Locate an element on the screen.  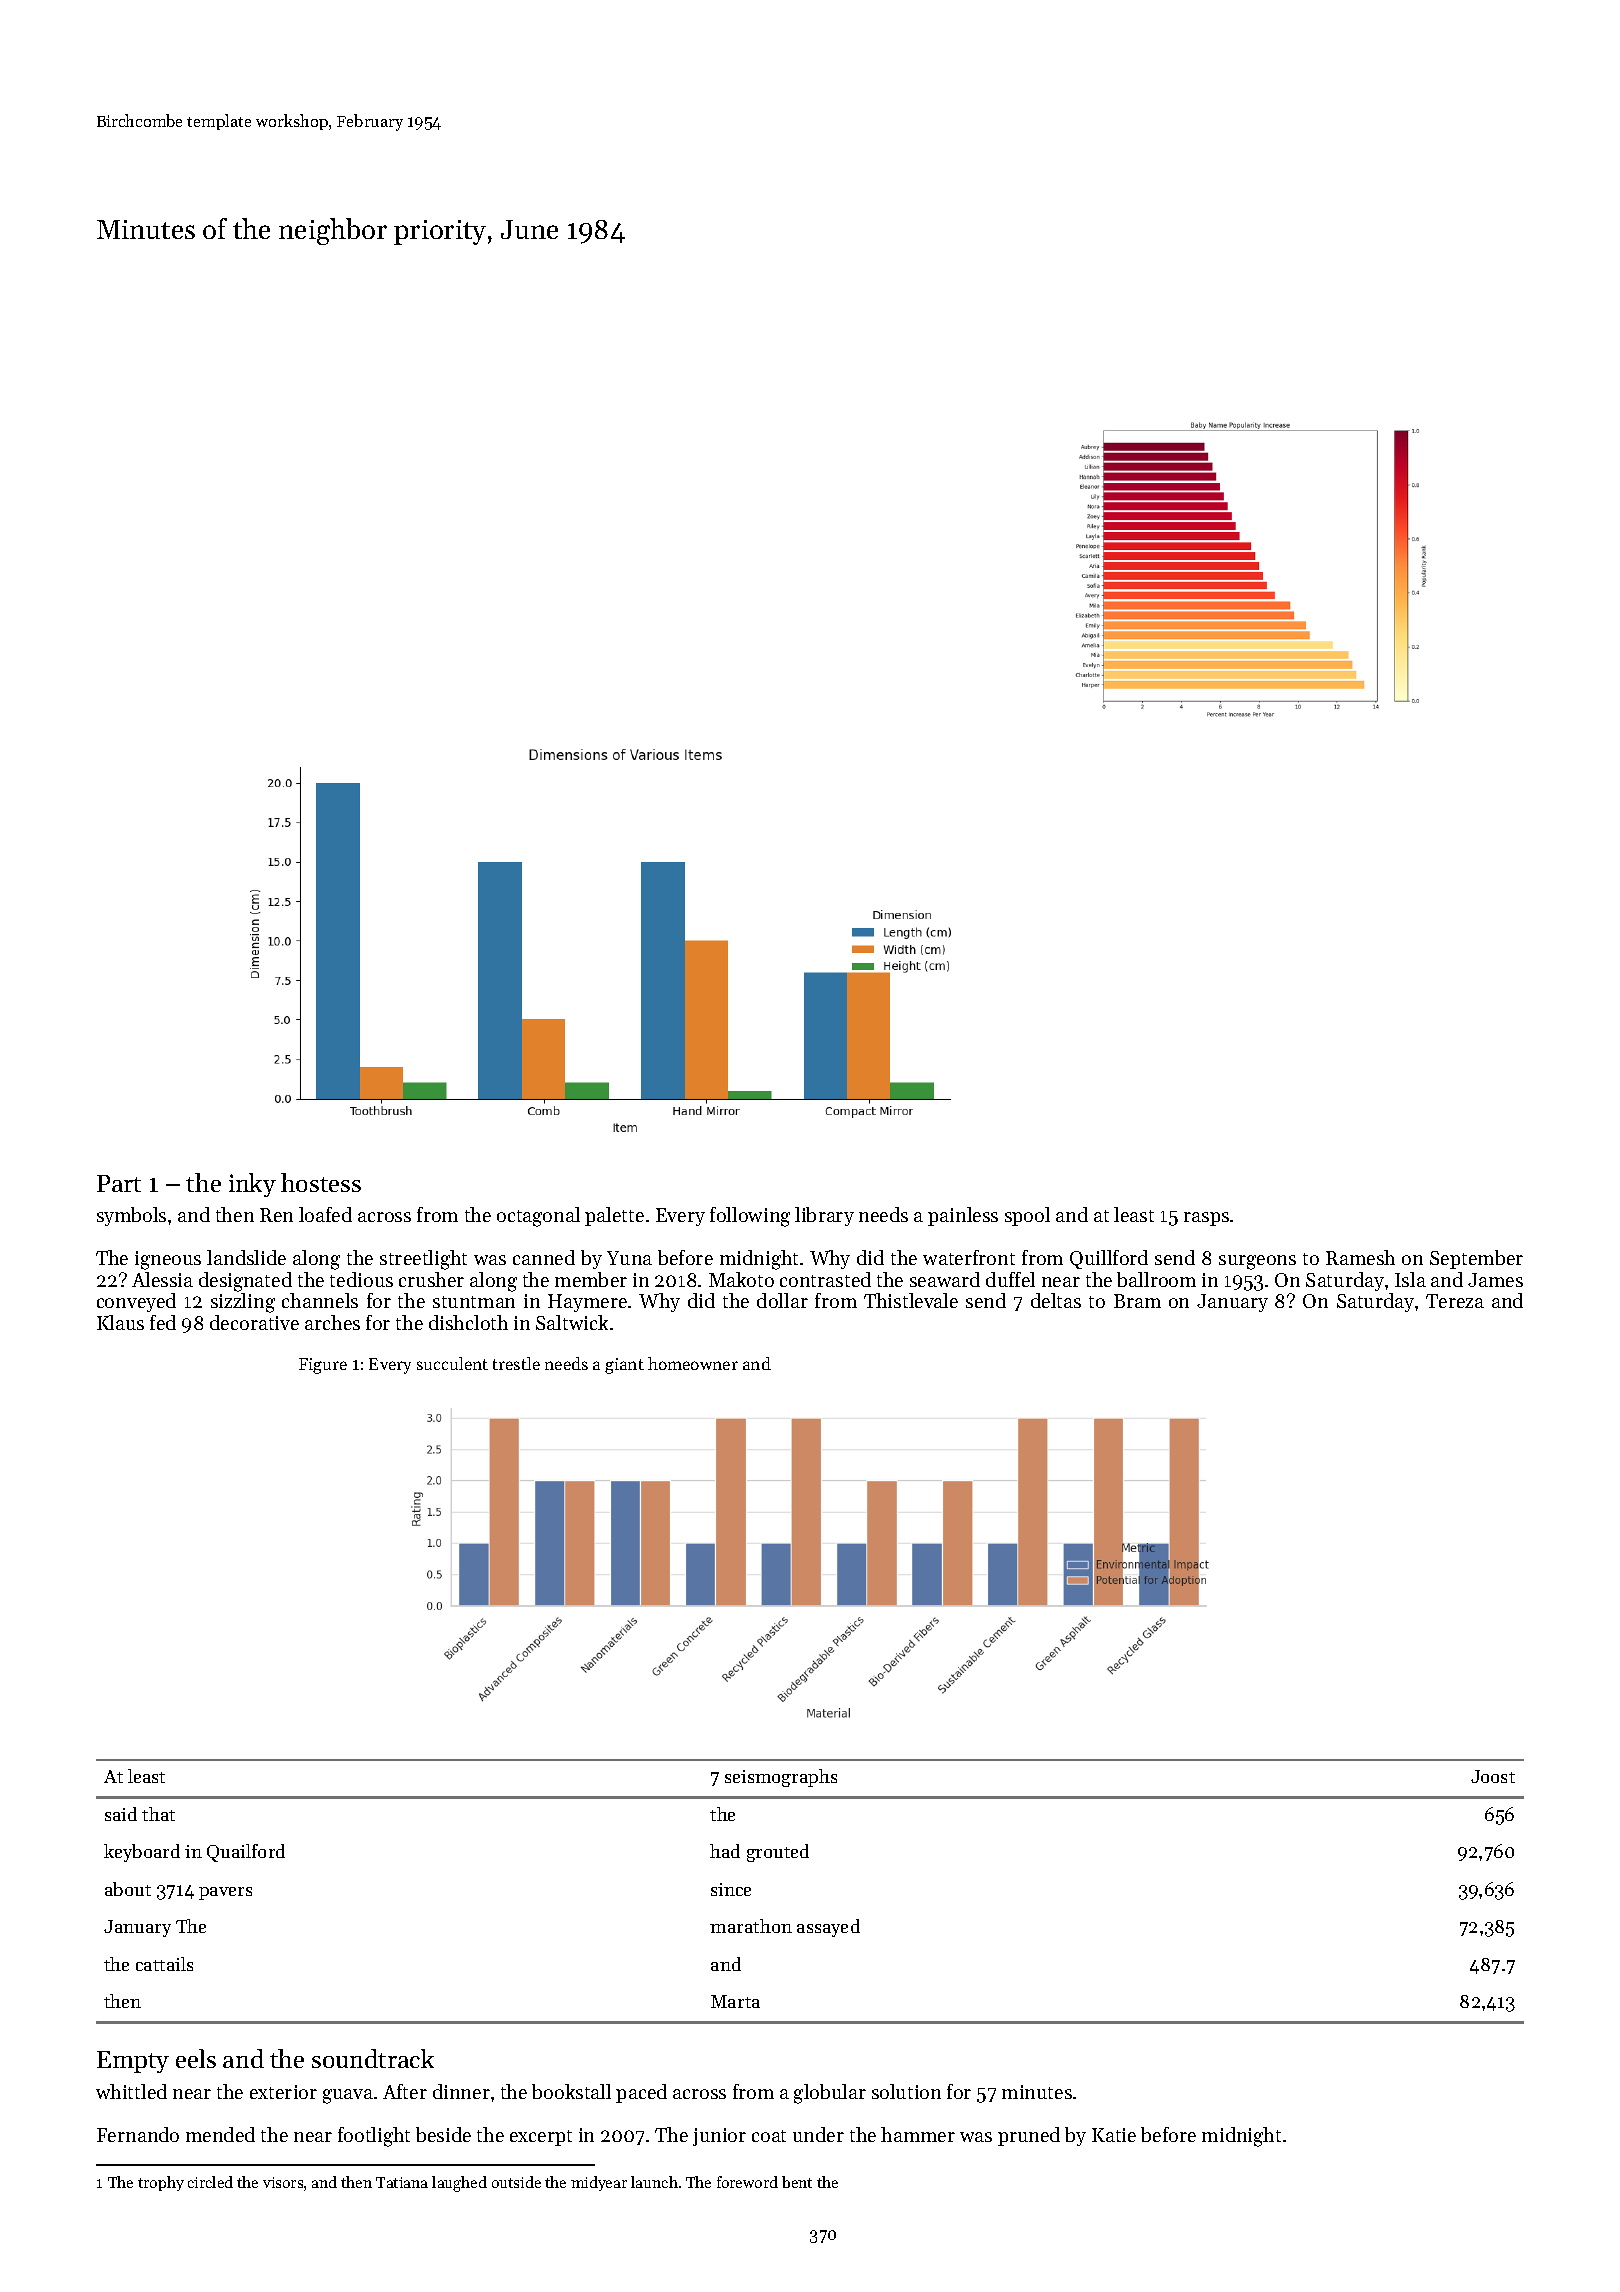
Joost is located at coordinates (1493, 1776).
